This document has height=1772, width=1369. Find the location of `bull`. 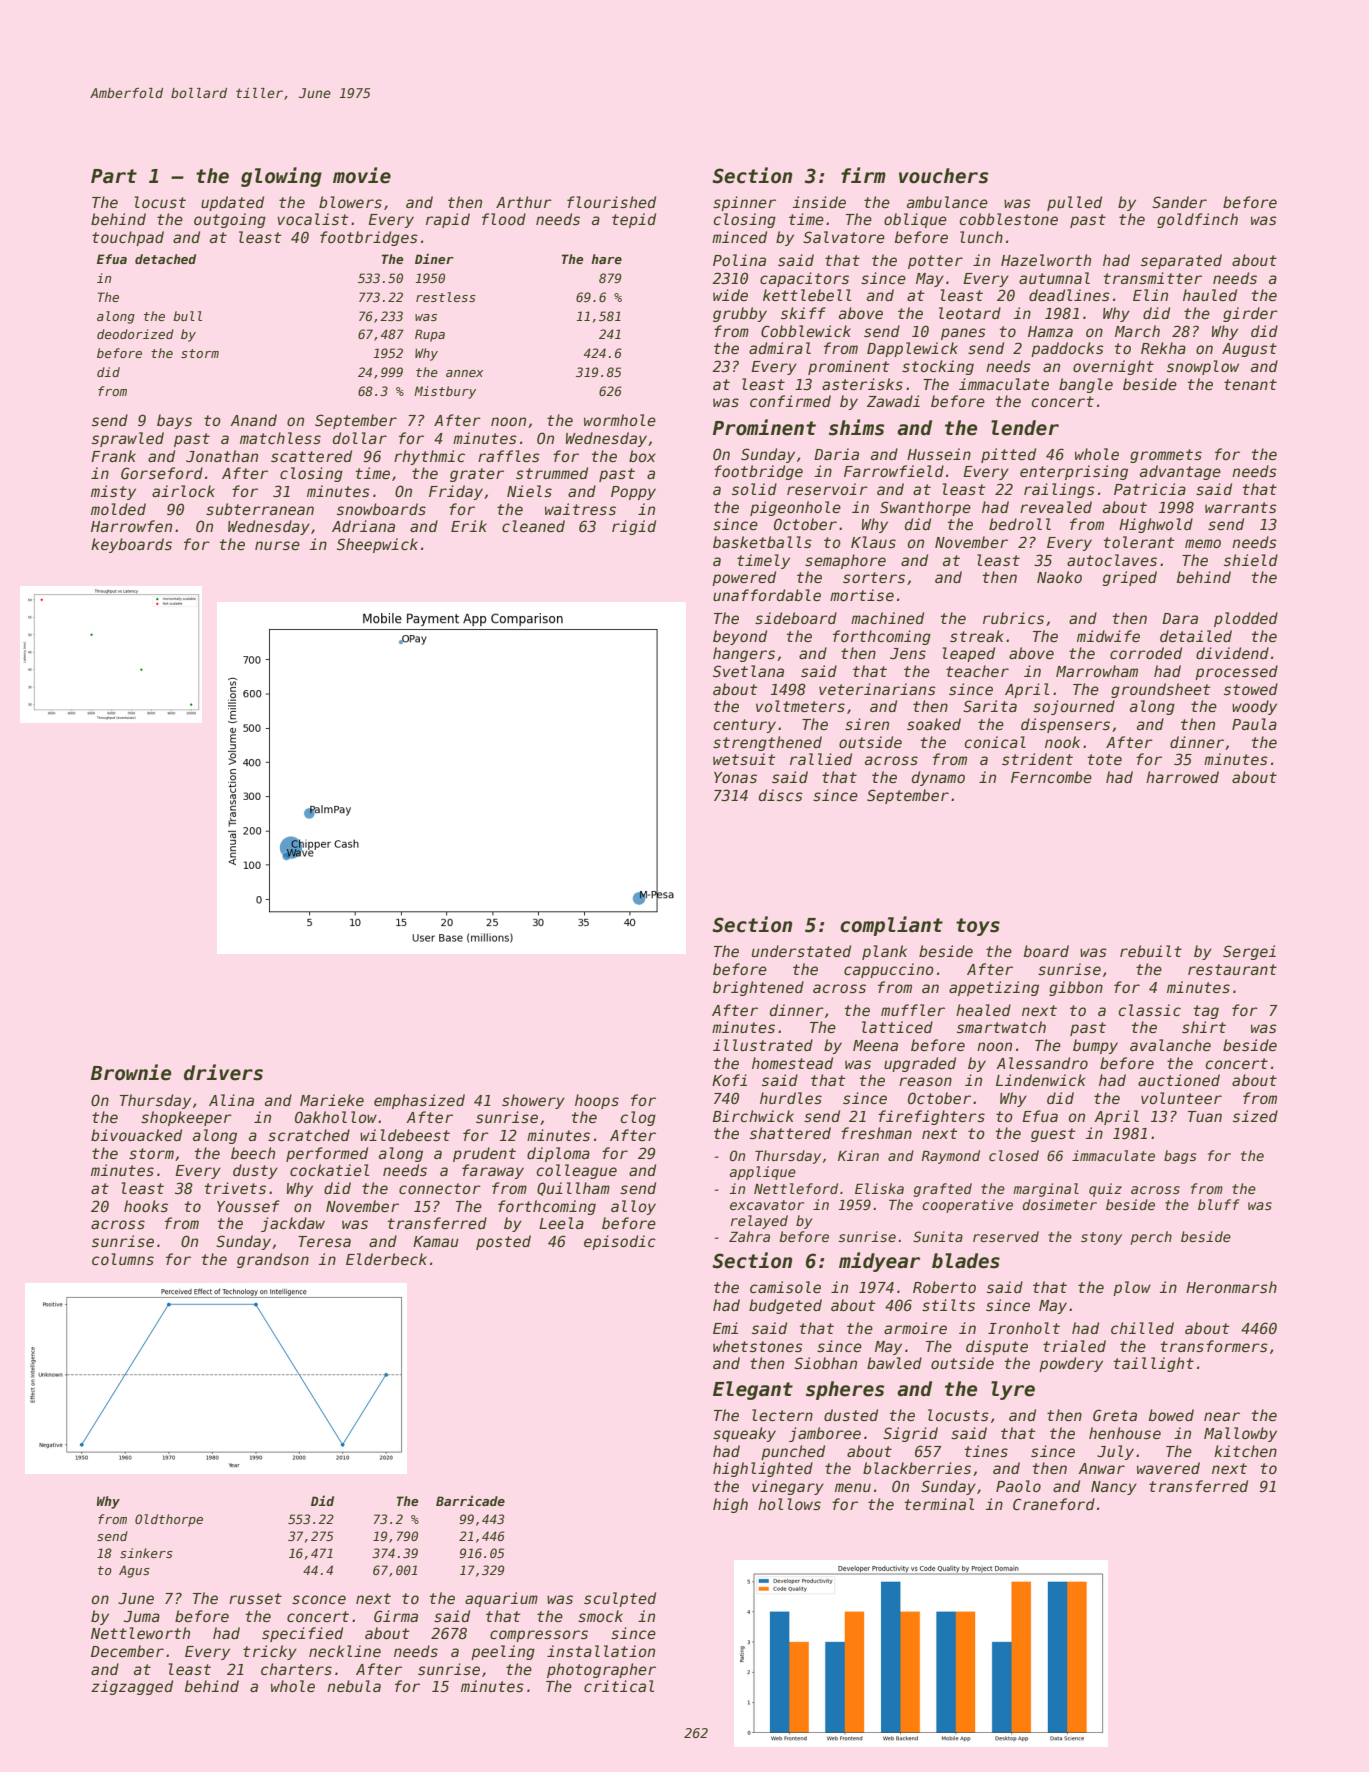

bull is located at coordinates (187, 316).
